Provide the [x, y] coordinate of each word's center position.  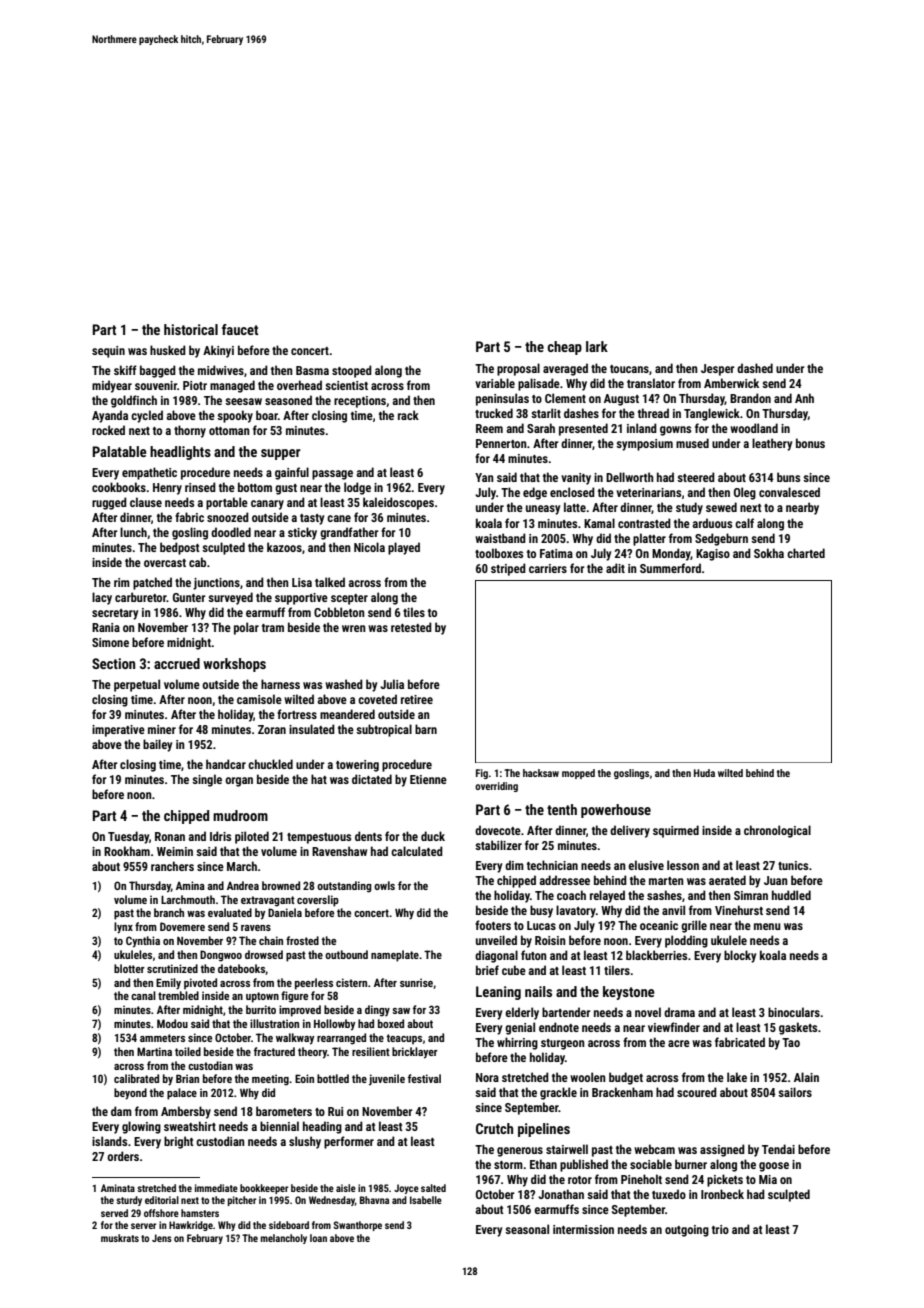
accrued [177, 663]
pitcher [242, 1201]
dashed [755, 368]
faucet [240, 329]
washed [344, 684]
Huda [704, 773]
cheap [565, 348]
